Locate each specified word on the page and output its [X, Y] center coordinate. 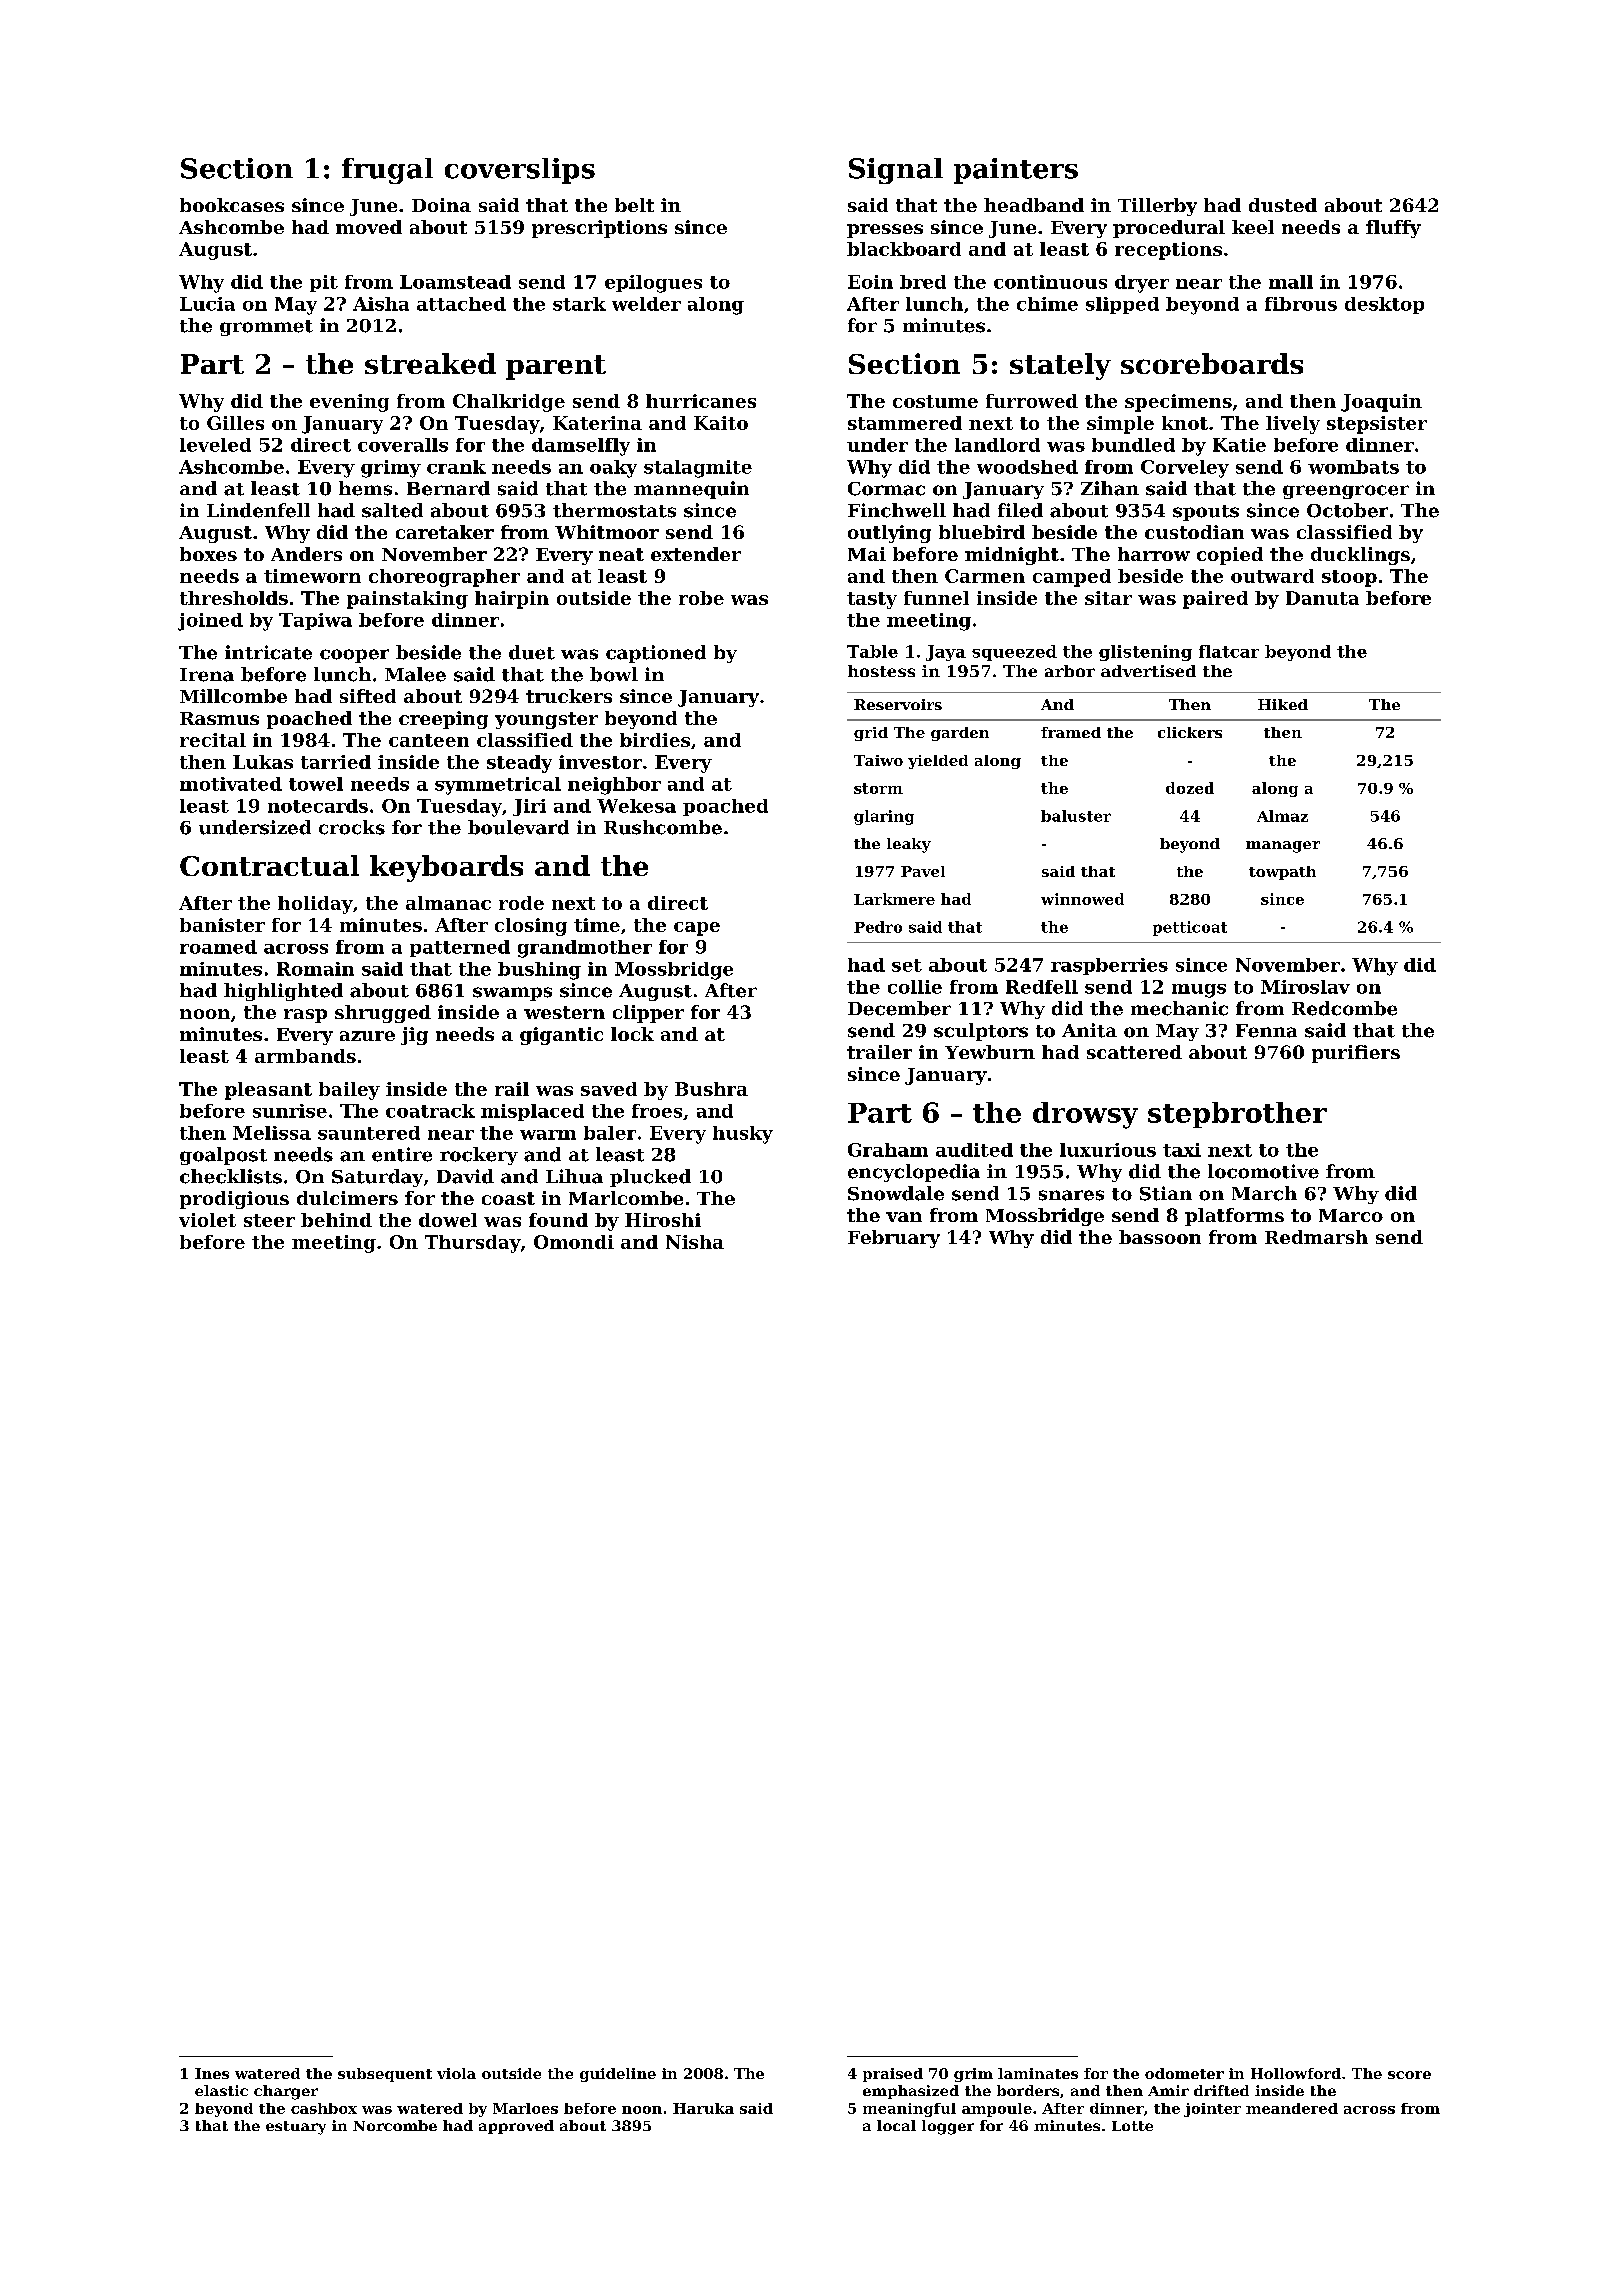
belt [634, 205]
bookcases [232, 205]
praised [893, 2075]
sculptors [981, 1032]
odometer [1184, 2073]
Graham [888, 1150]
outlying [889, 534]
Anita [1089, 1030]
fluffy [1393, 229]
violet [207, 1220]
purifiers [1356, 1054]
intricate [268, 652]
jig [414, 1036]
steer [269, 1220]
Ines [212, 2073]
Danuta [1322, 598]
